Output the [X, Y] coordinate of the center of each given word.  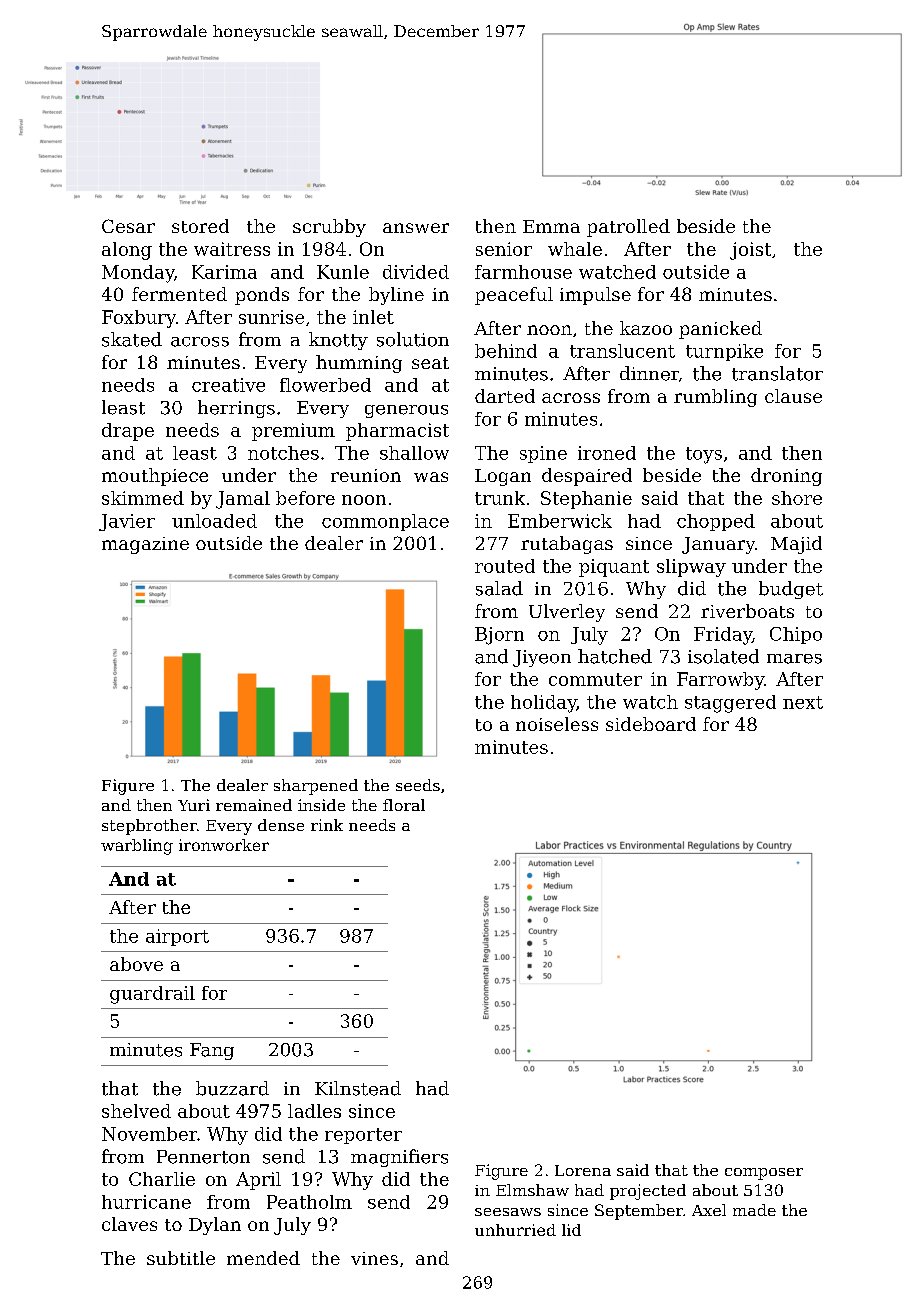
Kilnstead [358, 1088]
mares [794, 659]
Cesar [128, 226]
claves [129, 1224]
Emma [551, 226]
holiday [544, 704]
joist [750, 251]
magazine [145, 545]
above [136, 964]
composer [764, 1174]
